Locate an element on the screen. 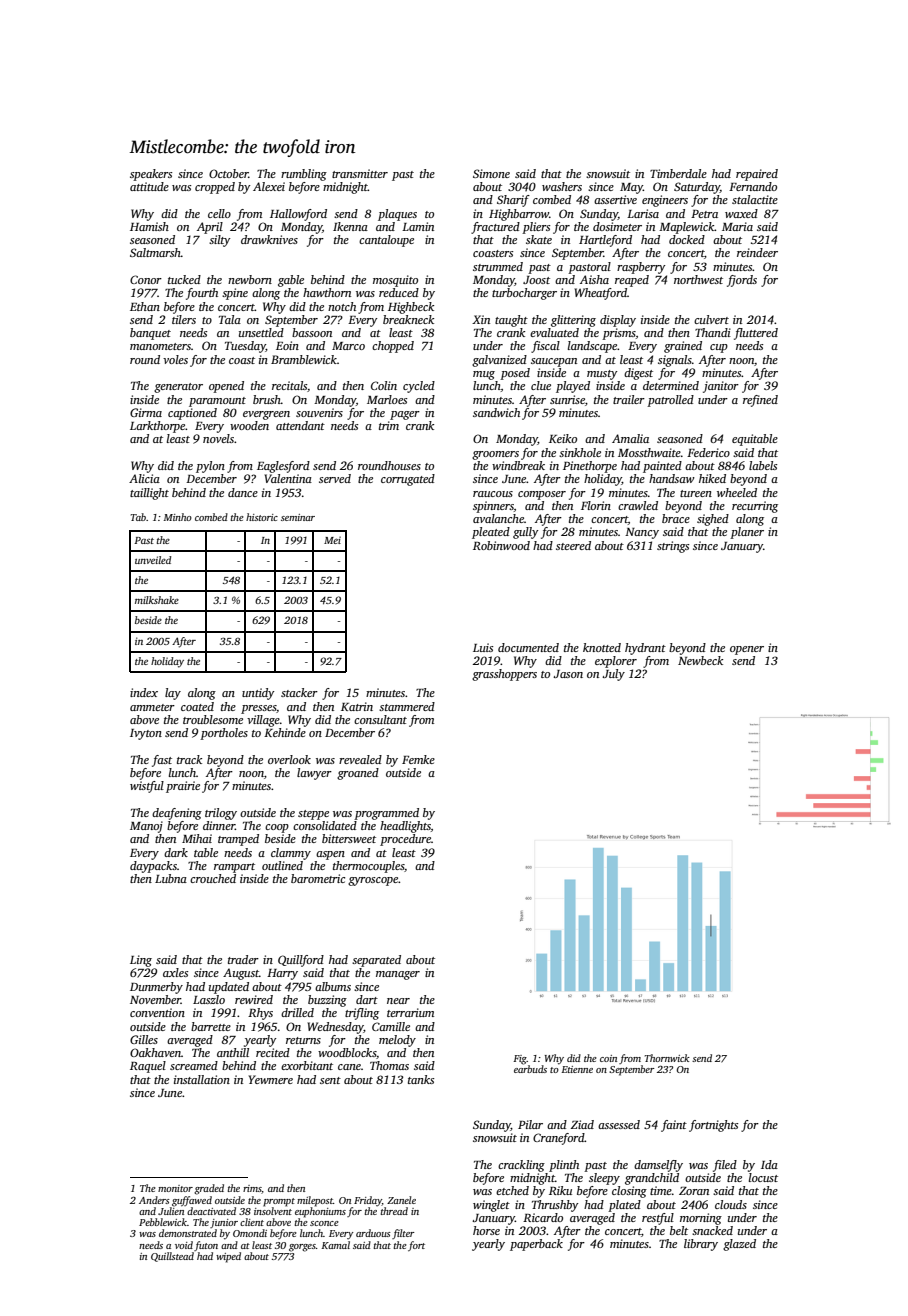 The height and width of the screenshot is (1316, 908). Thornwick is located at coordinates (667, 1058).
